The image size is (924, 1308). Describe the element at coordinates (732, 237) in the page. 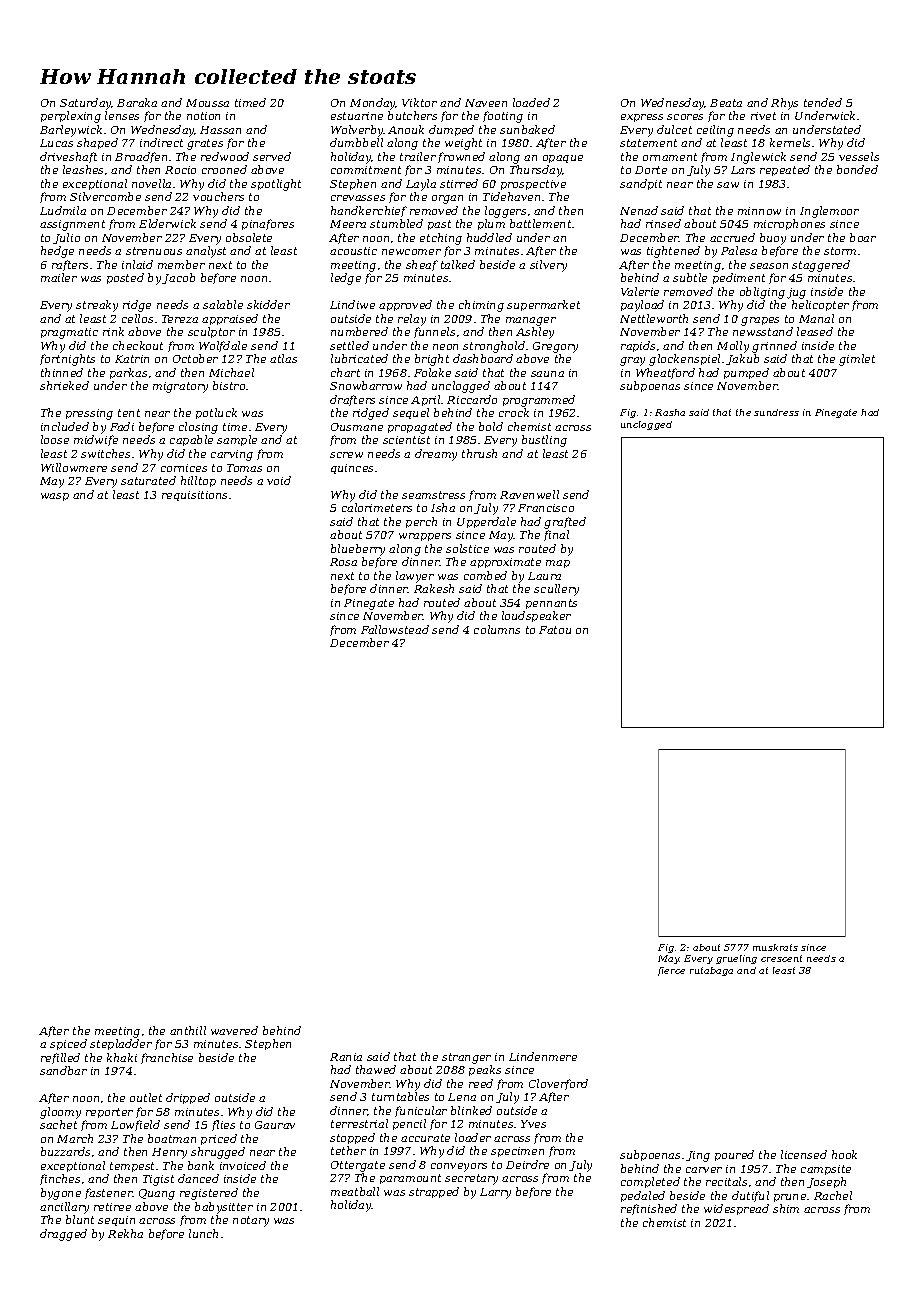

I see `accrued` at that location.
